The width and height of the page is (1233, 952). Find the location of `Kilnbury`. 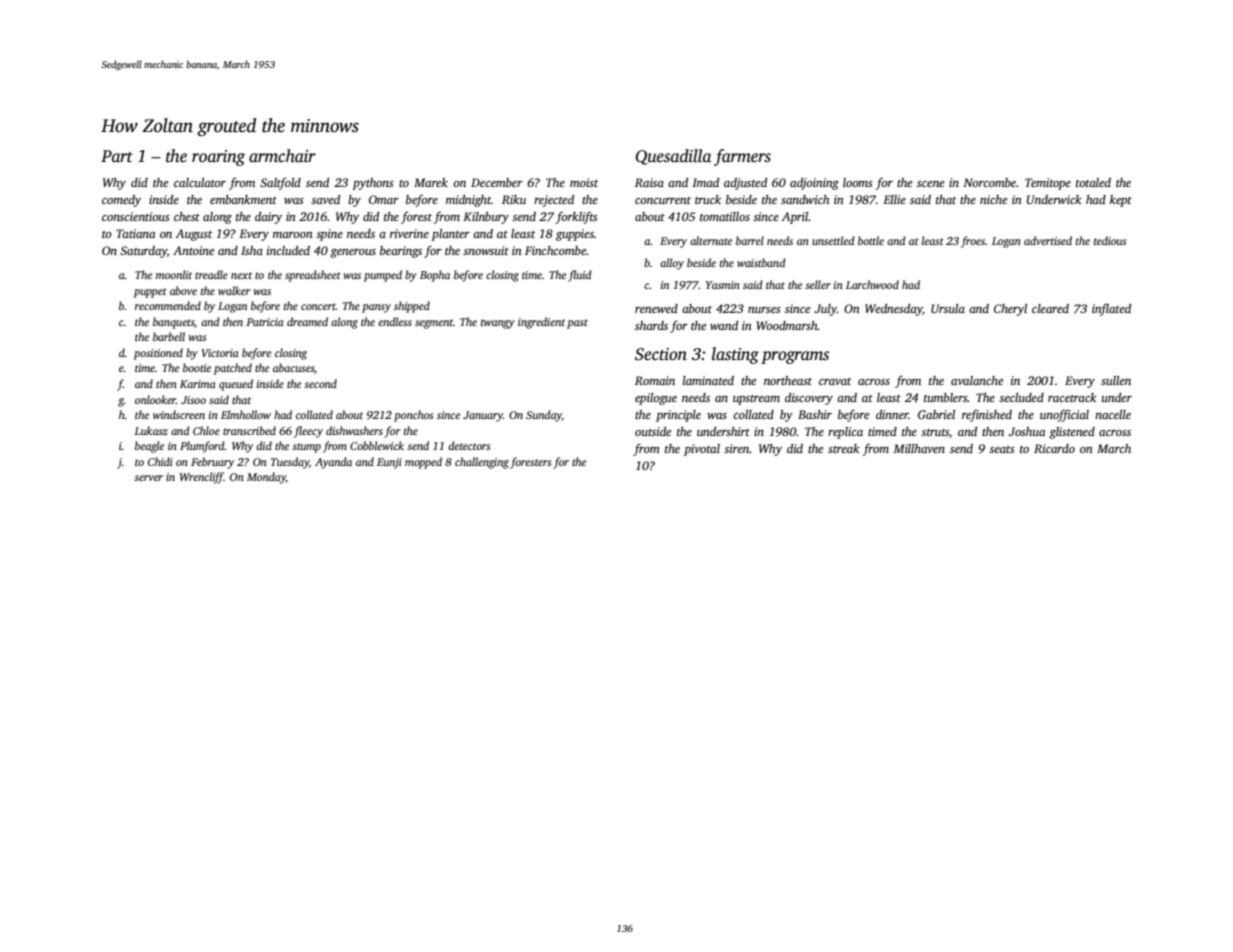

Kilnbury is located at coordinates (486, 218).
